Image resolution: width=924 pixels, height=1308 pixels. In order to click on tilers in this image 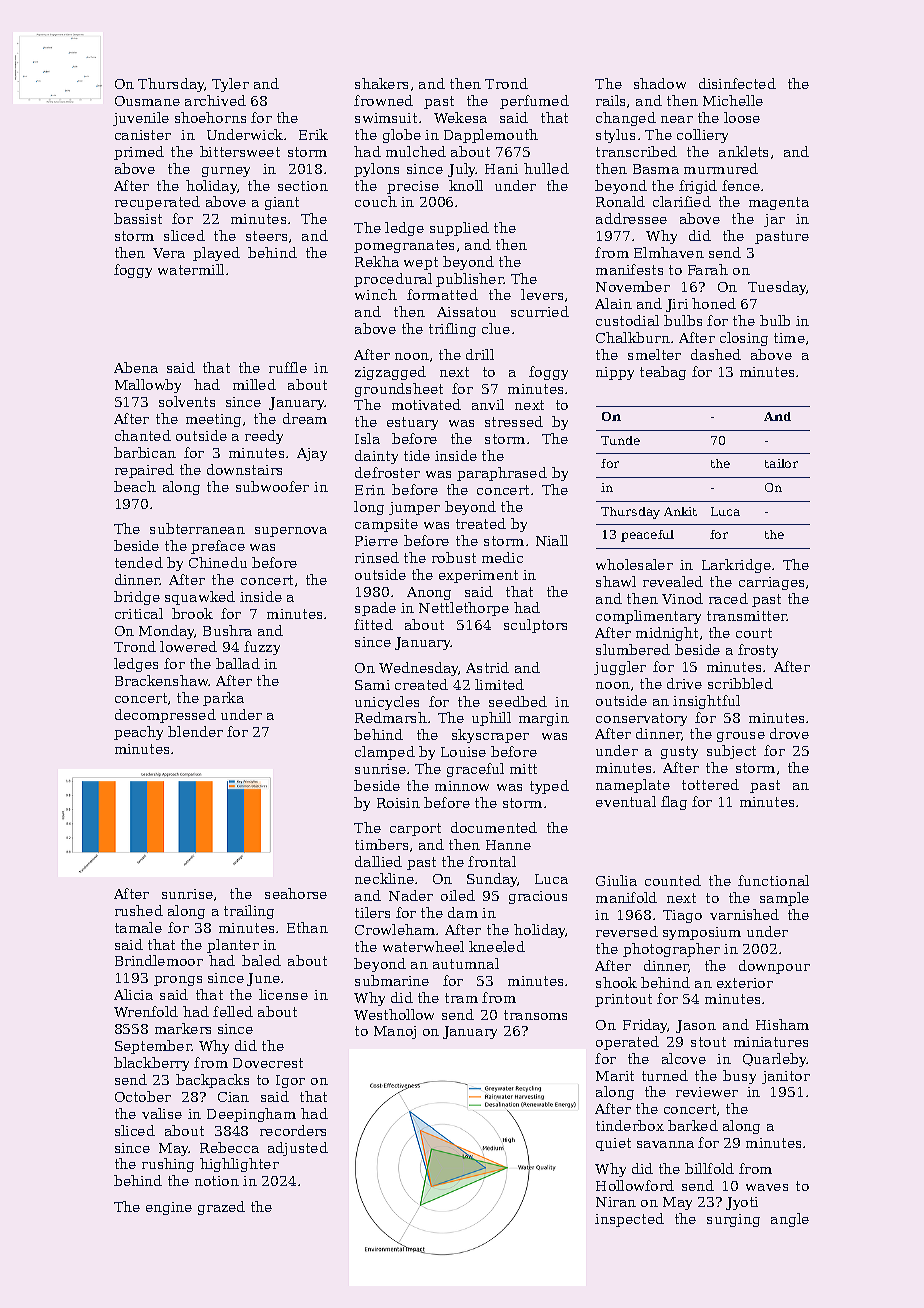, I will do `click(372, 912)`.
